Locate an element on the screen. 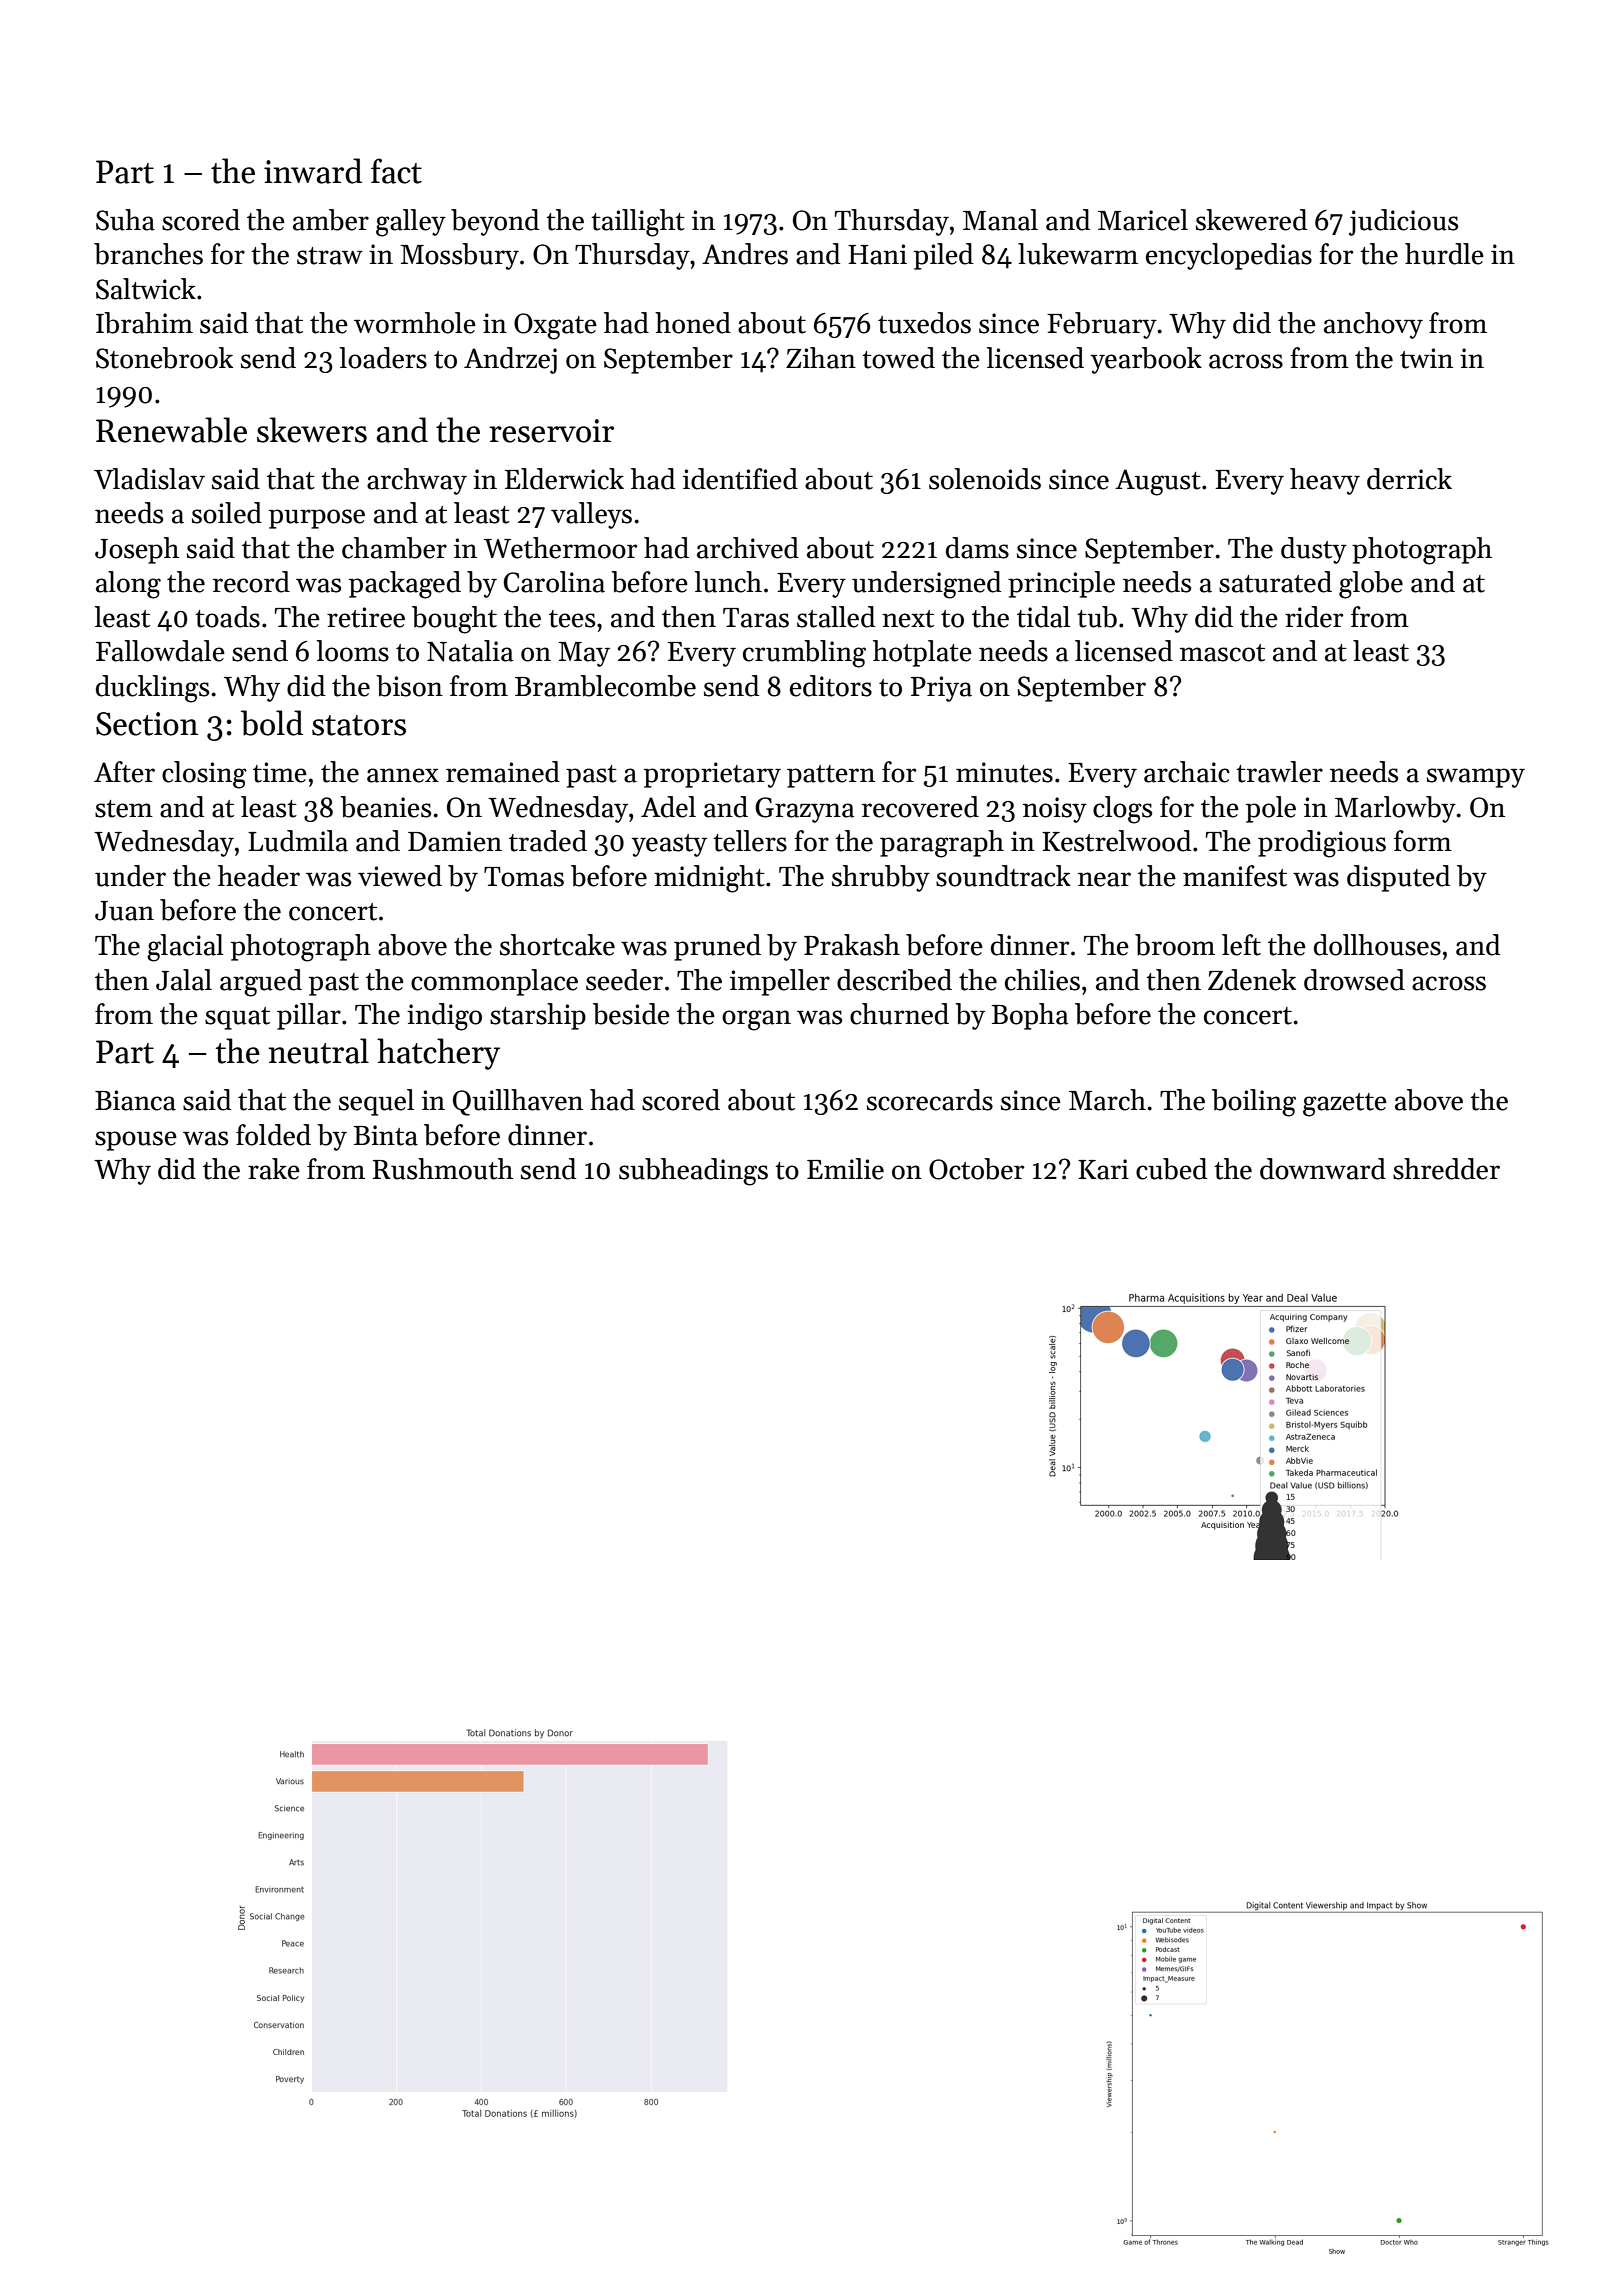  pattern is located at coordinates (831, 776).
